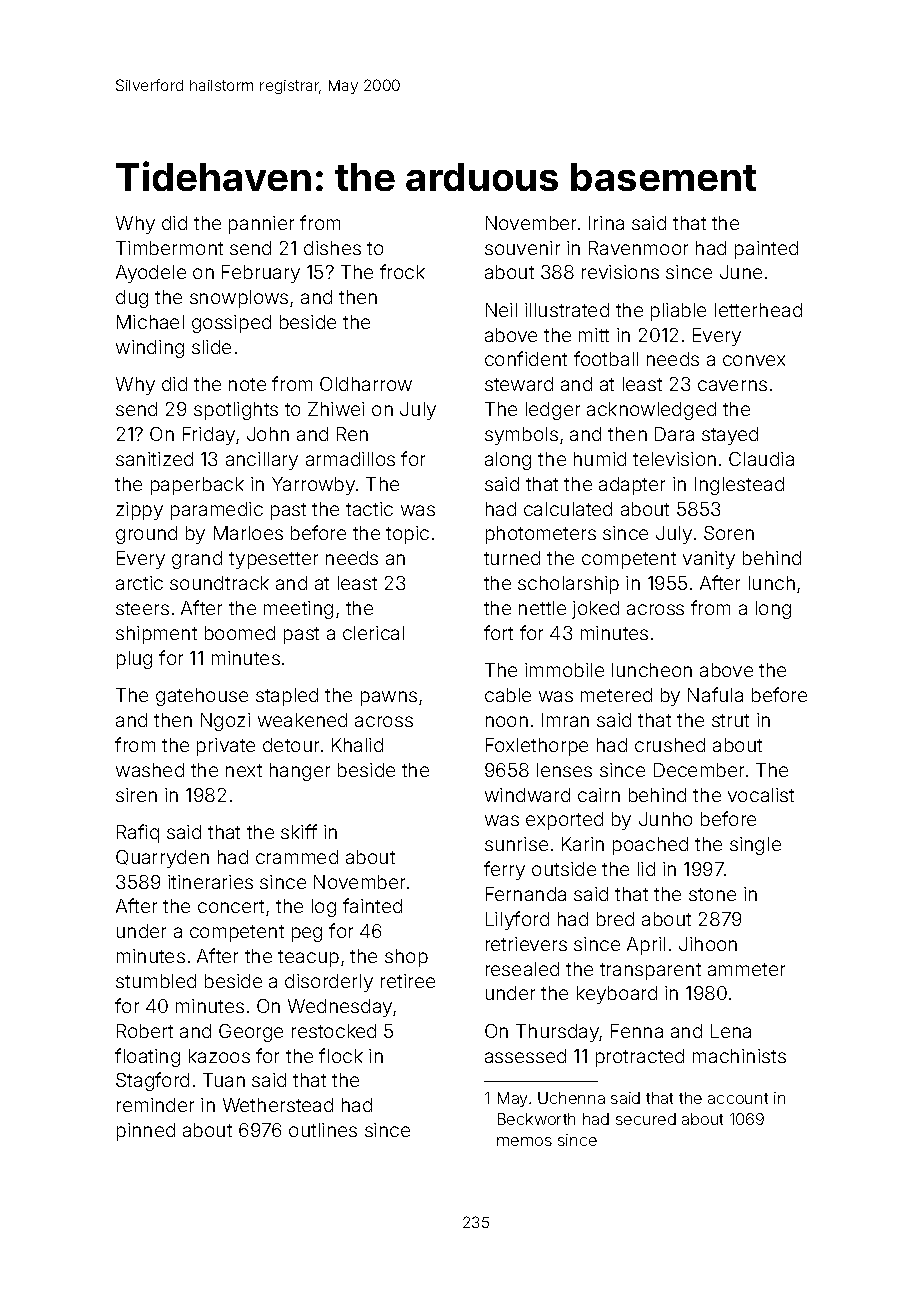 The height and width of the screenshot is (1311, 924). Describe the element at coordinates (732, 385) in the screenshot. I see `caverns` at that location.
